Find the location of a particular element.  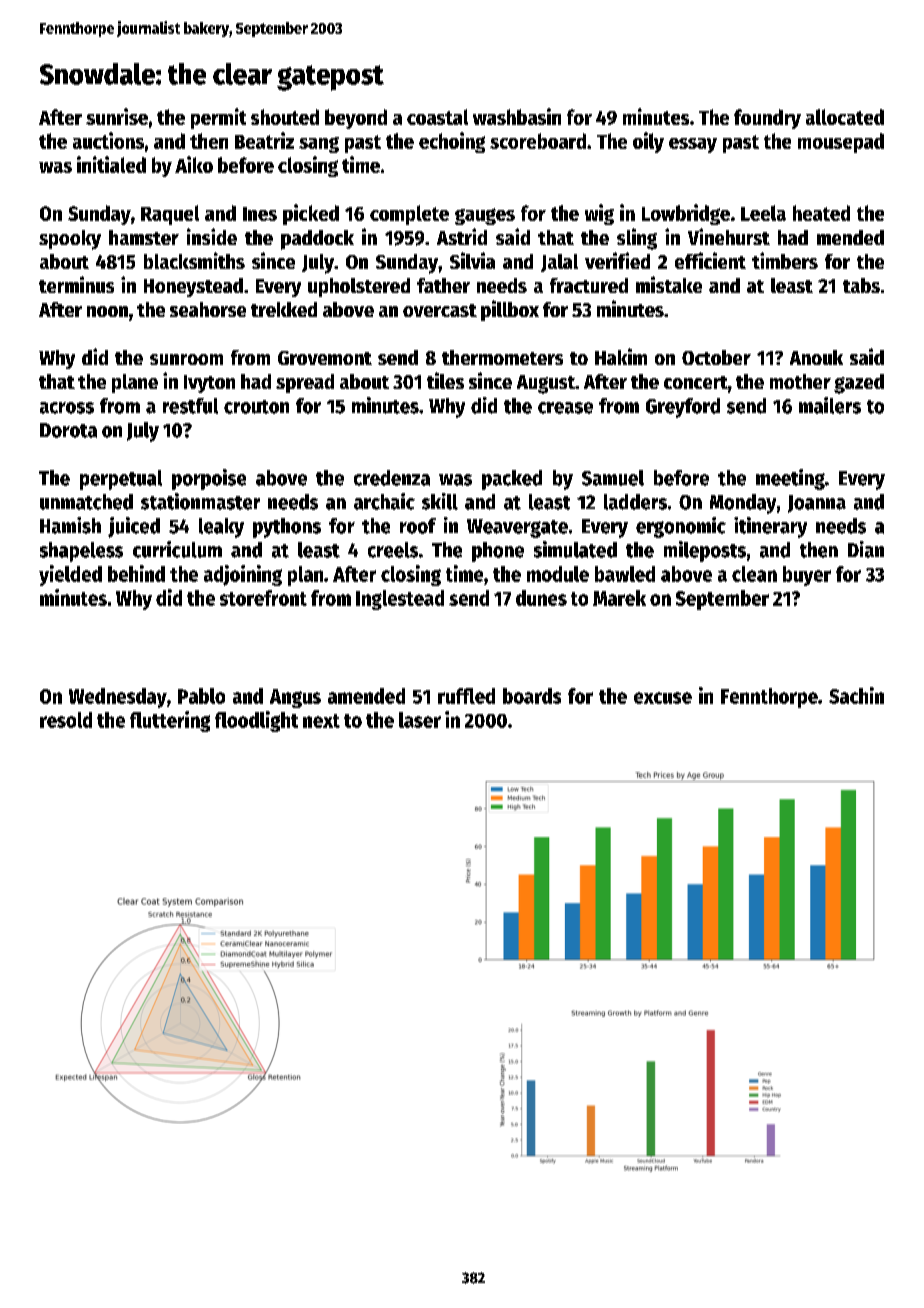

sunroom is located at coordinates (186, 359).
